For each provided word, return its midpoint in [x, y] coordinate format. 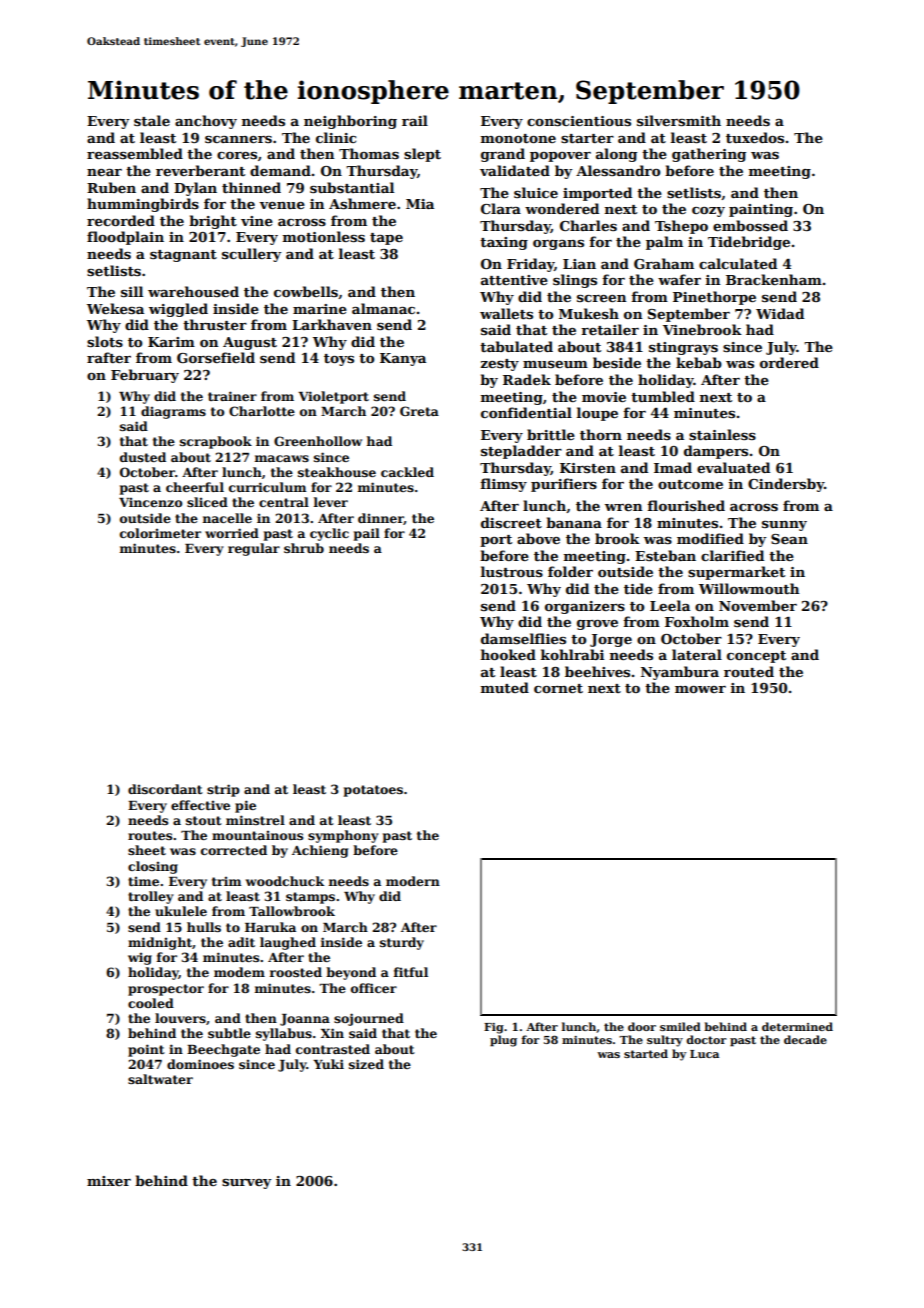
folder [570, 571]
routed [749, 671]
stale [152, 120]
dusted [143, 457]
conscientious [579, 121]
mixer [109, 1181]
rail [415, 120]
